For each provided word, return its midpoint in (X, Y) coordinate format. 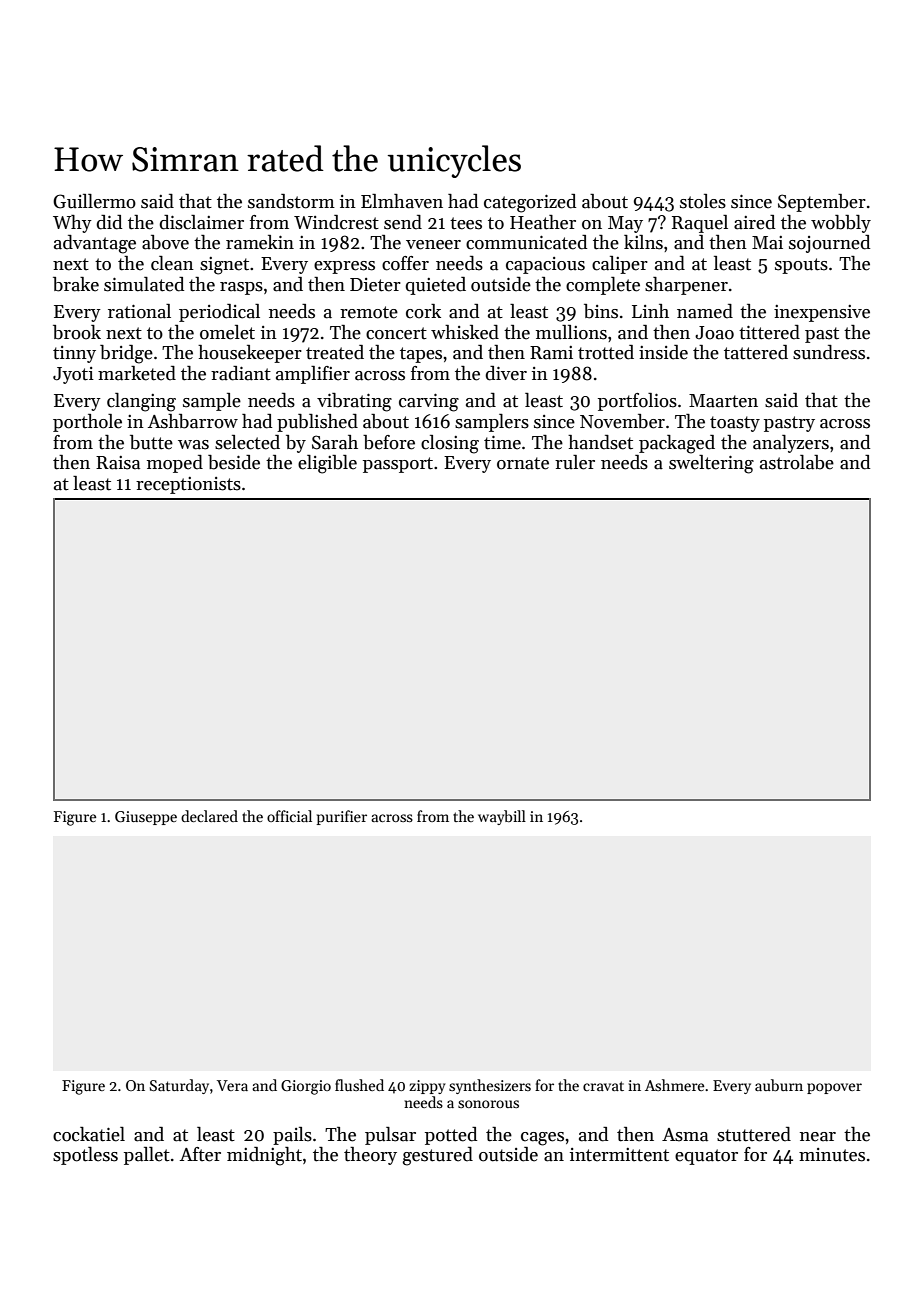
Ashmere (674, 1085)
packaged (677, 444)
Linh (650, 311)
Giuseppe (146, 818)
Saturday (179, 1086)
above (165, 242)
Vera (232, 1085)
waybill (502, 817)
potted (451, 1136)
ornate (523, 463)
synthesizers (490, 1086)
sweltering (711, 464)
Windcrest (336, 222)
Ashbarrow (193, 421)
